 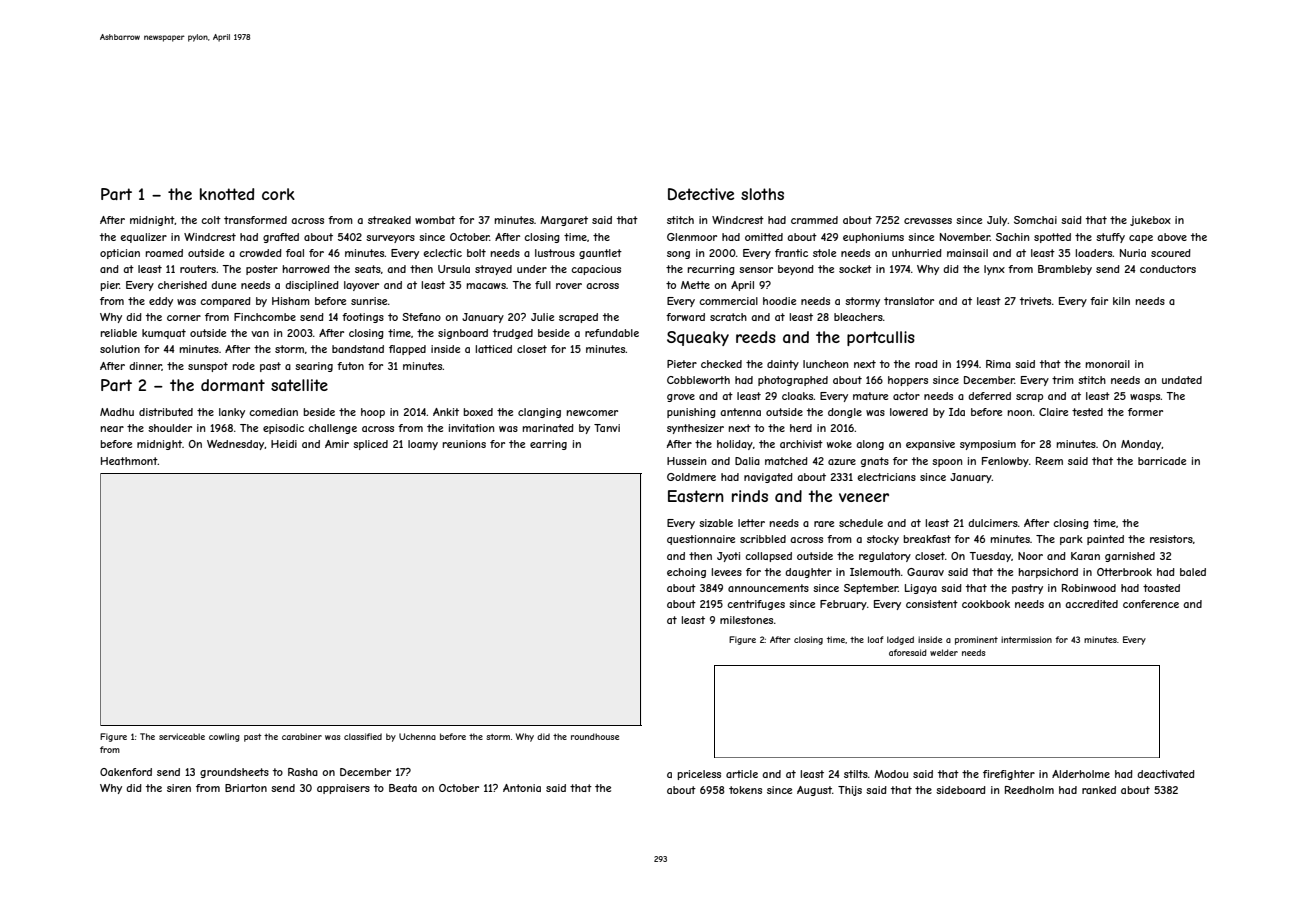 I want to click on roundhouse, so click(x=595, y=736).
